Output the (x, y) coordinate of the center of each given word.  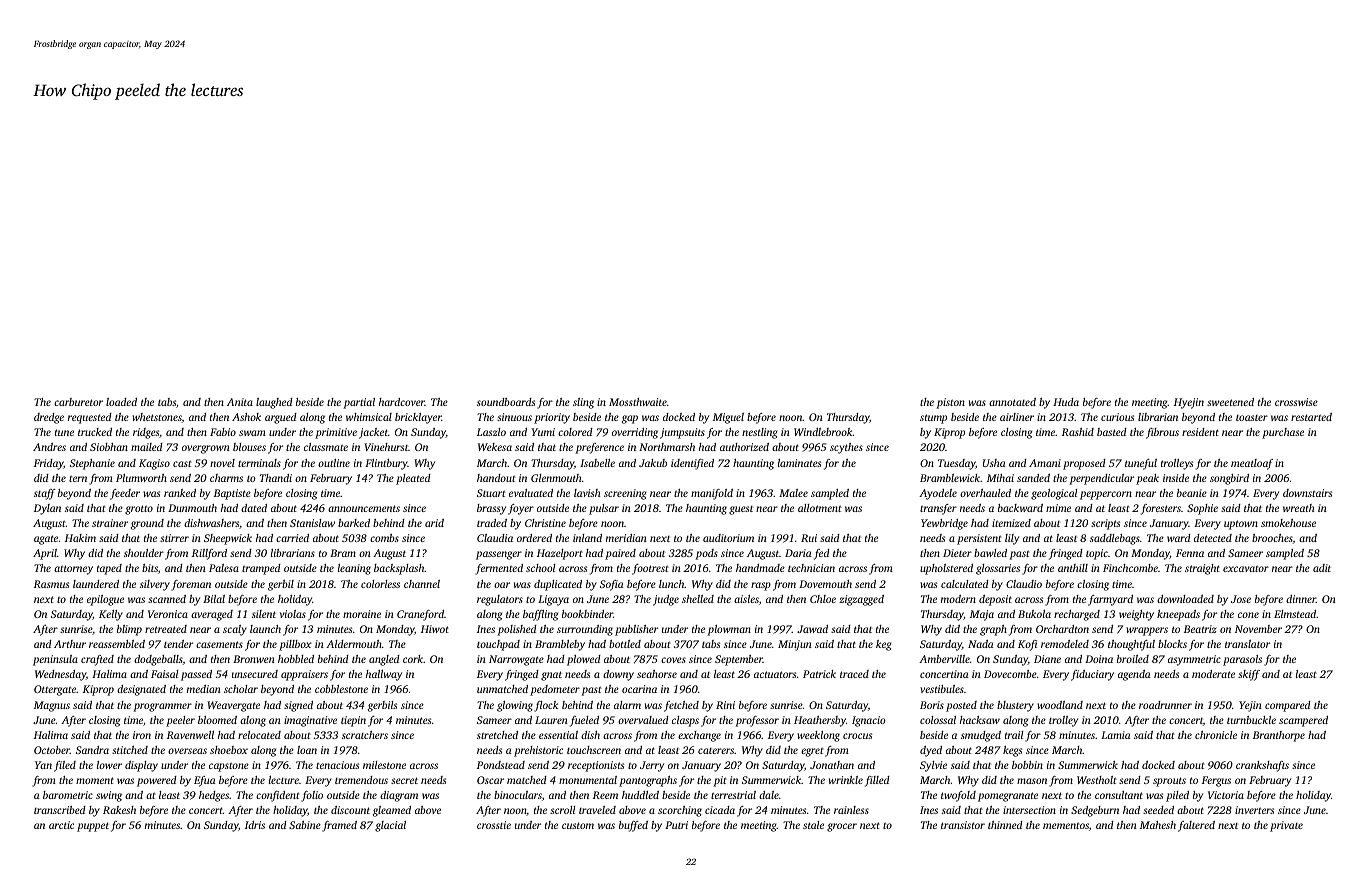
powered (157, 781)
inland (587, 538)
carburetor (78, 402)
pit (720, 781)
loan (307, 750)
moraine (362, 614)
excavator (1246, 568)
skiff (1249, 675)
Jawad (812, 629)
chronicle (1216, 735)
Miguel (728, 418)
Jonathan (832, 765)
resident (1200, 432)
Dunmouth (192, 508)
